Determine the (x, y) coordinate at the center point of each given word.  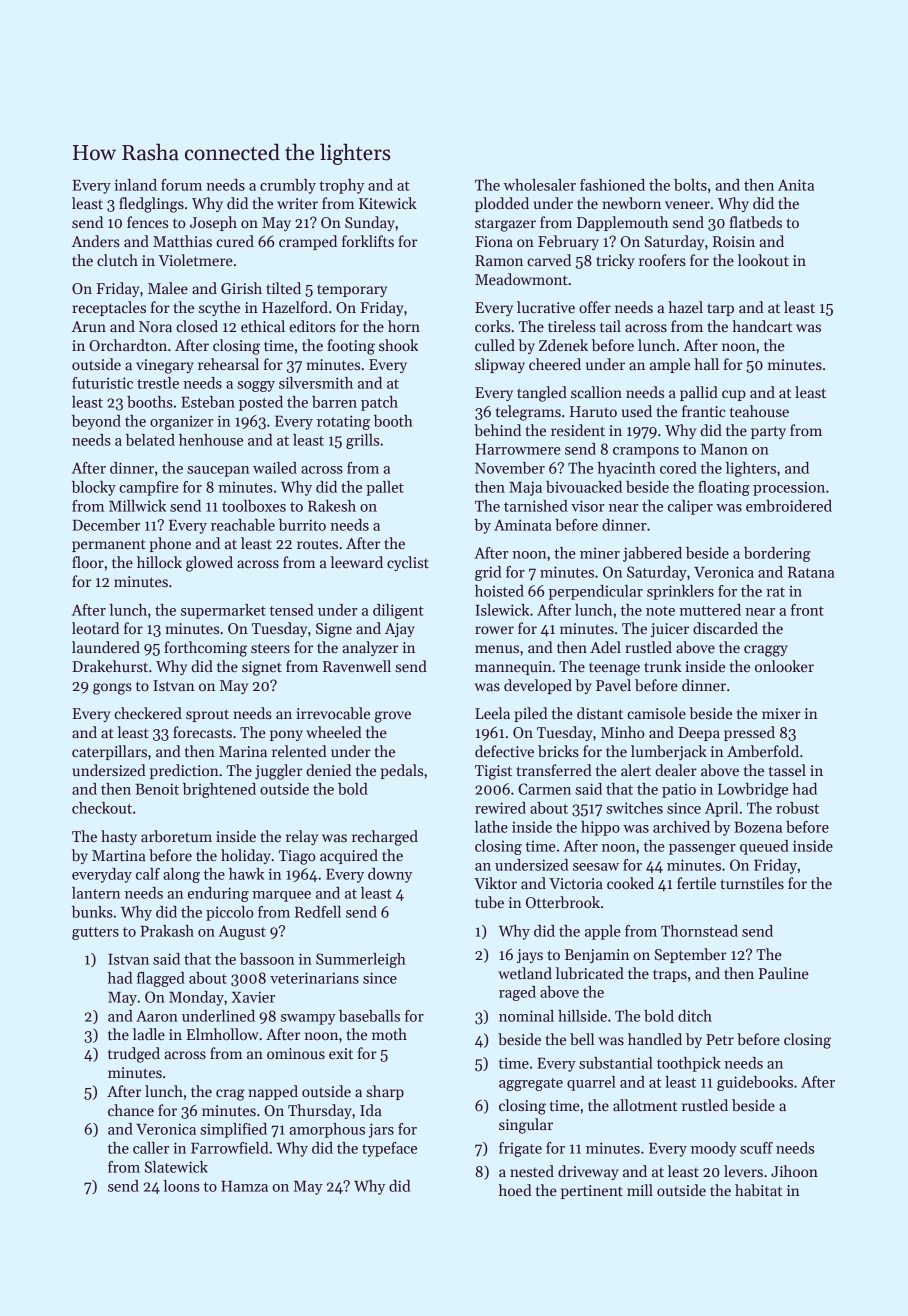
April (721, 809)
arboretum (176, 836)
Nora (155, 326)
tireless (572, 326)
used (637, 411)
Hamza (244, 1186)
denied (328, 770)
